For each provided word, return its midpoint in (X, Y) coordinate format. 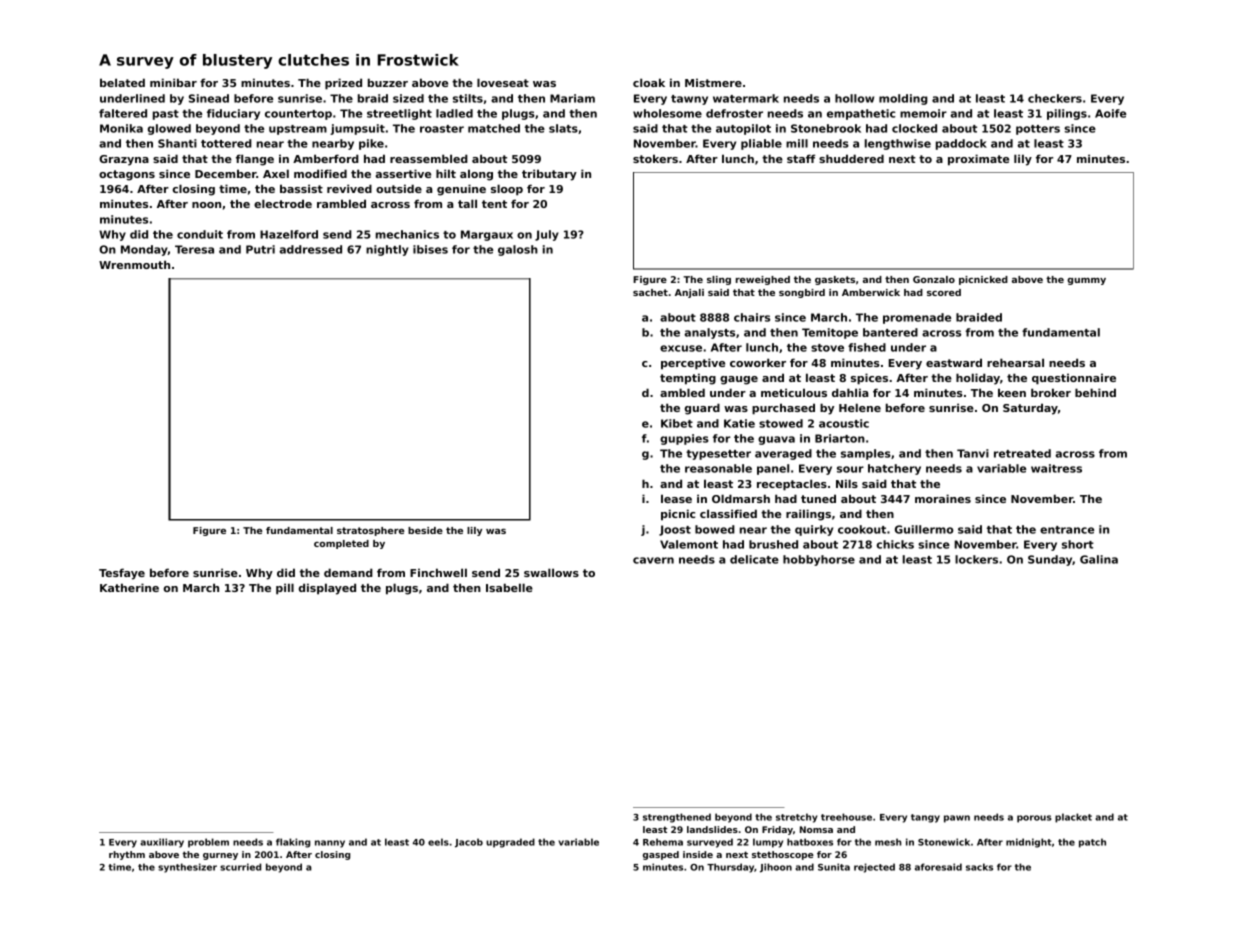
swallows (551, 572)
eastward (954, 362)
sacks (979, 867)
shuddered (851, 158)
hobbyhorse (819, 560)
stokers (655, 158)
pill (285, 589)
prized (343, 84)
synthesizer (187, 868)
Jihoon (776, 868)
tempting (688, 379)
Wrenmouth (134, 264)
